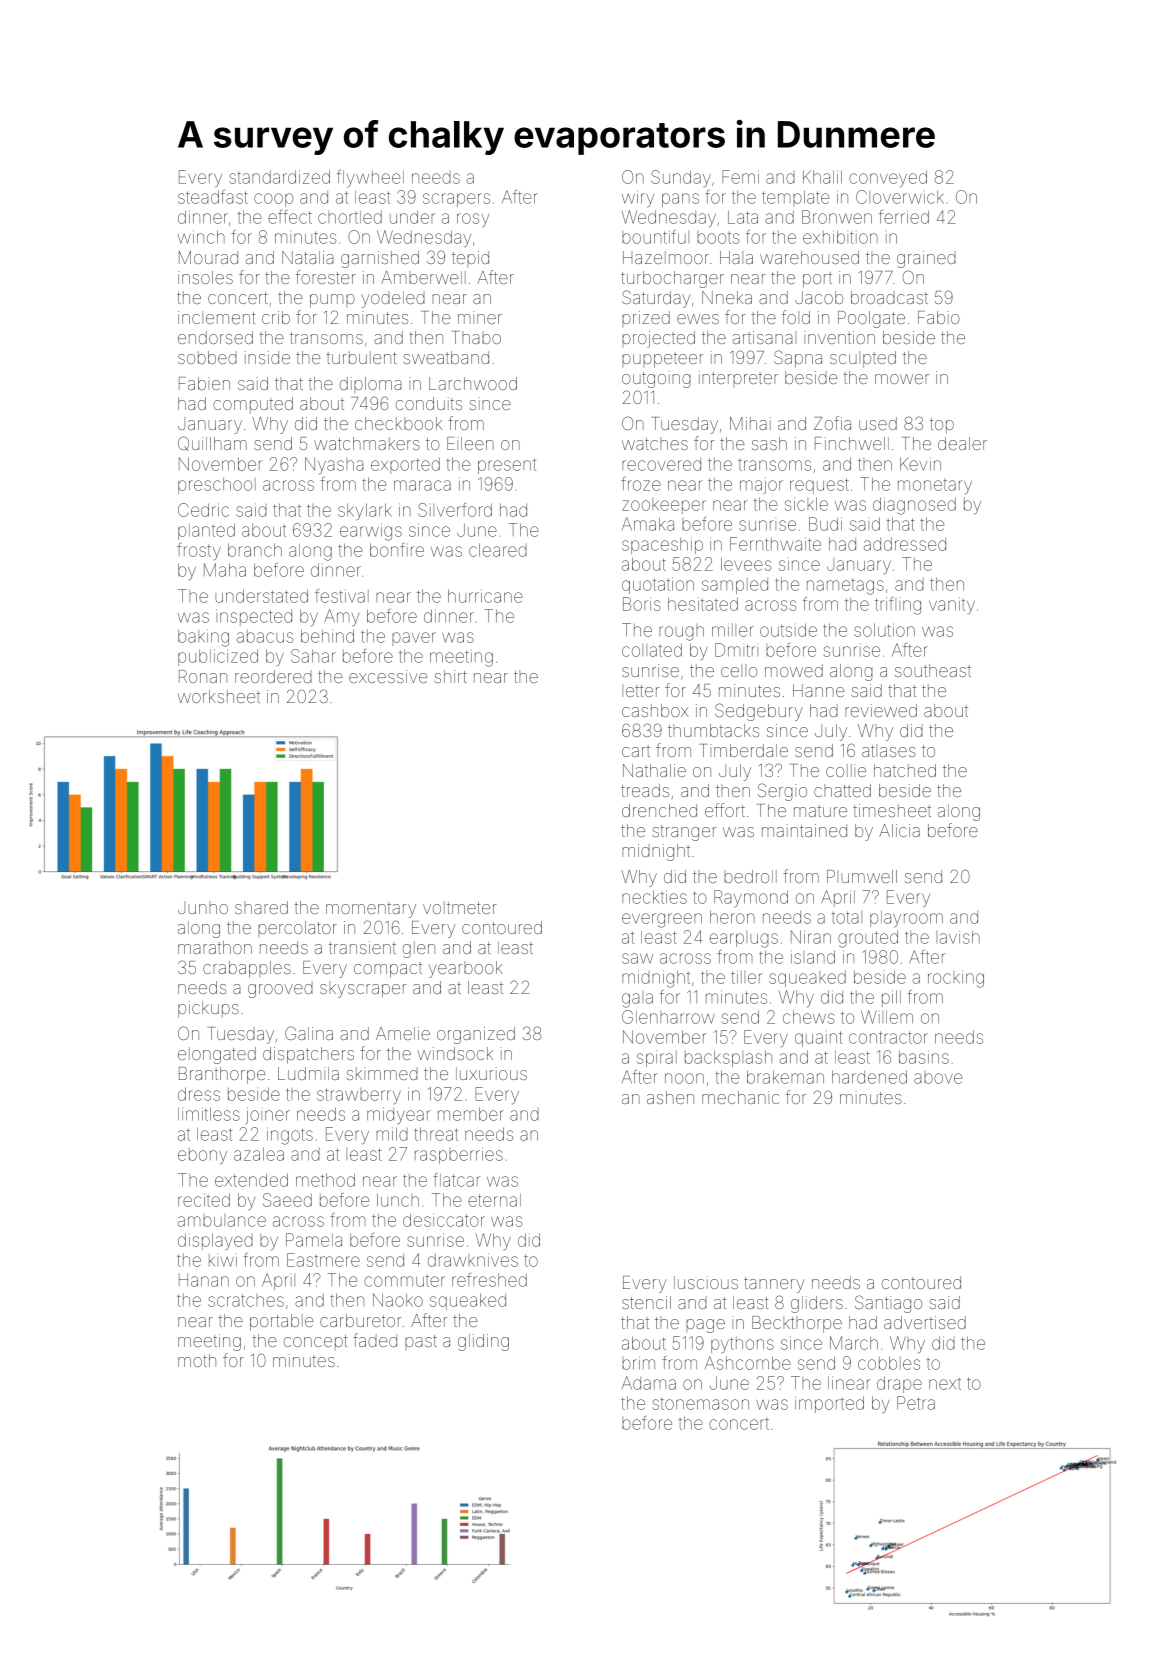  I want to click on Amelie, so click(403, 1033).
